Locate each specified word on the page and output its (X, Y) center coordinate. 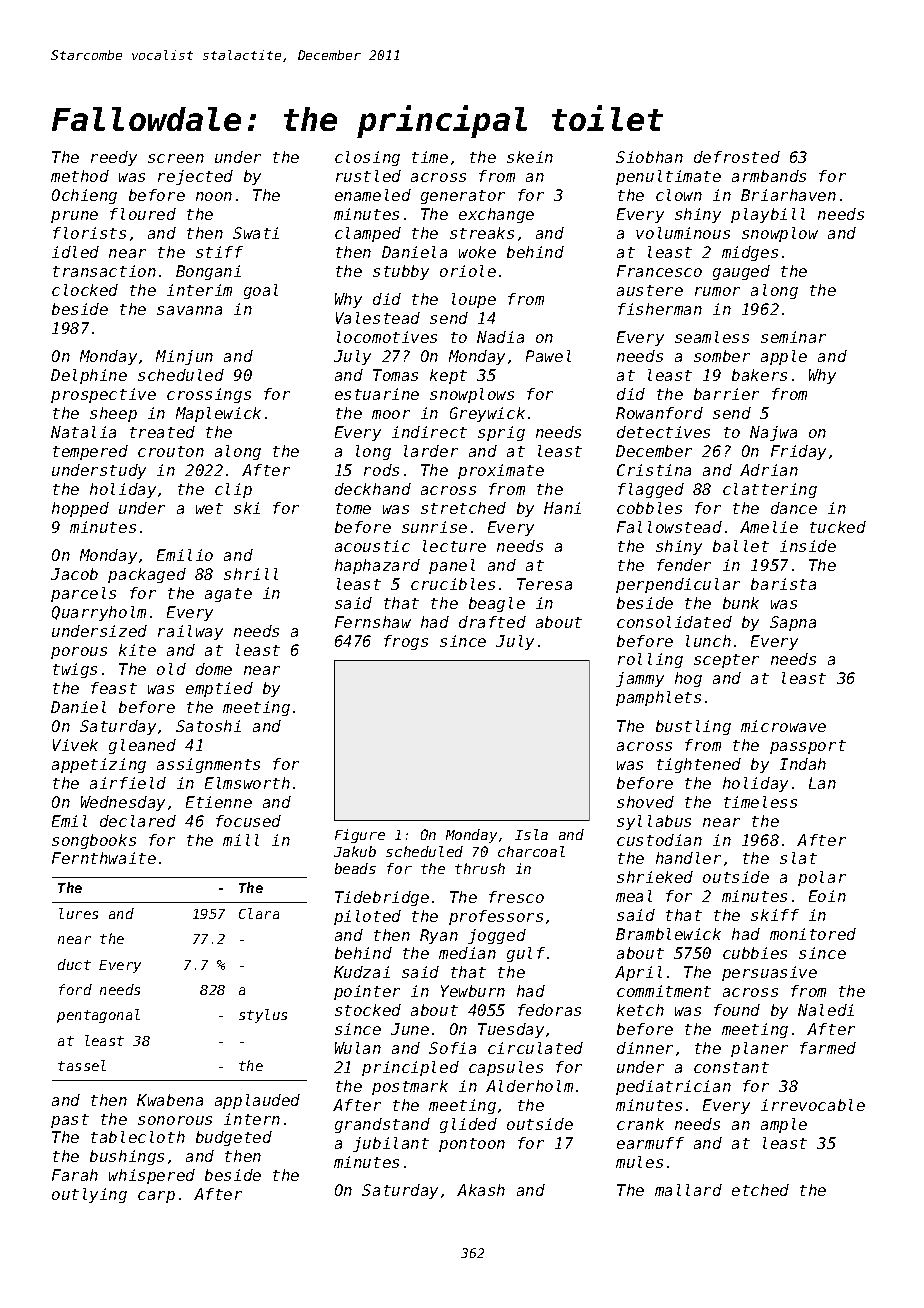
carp (156, 1197)
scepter (726, 661)
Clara (259, 913)
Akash (481, 1190)
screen (176, 158)
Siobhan (649, 157)
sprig (501, 433)
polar (822, 878)
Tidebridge (382, 898)
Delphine (89, 376)
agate (228, 595)
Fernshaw (373, 622)
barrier (726, 394)
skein (530, 157)
